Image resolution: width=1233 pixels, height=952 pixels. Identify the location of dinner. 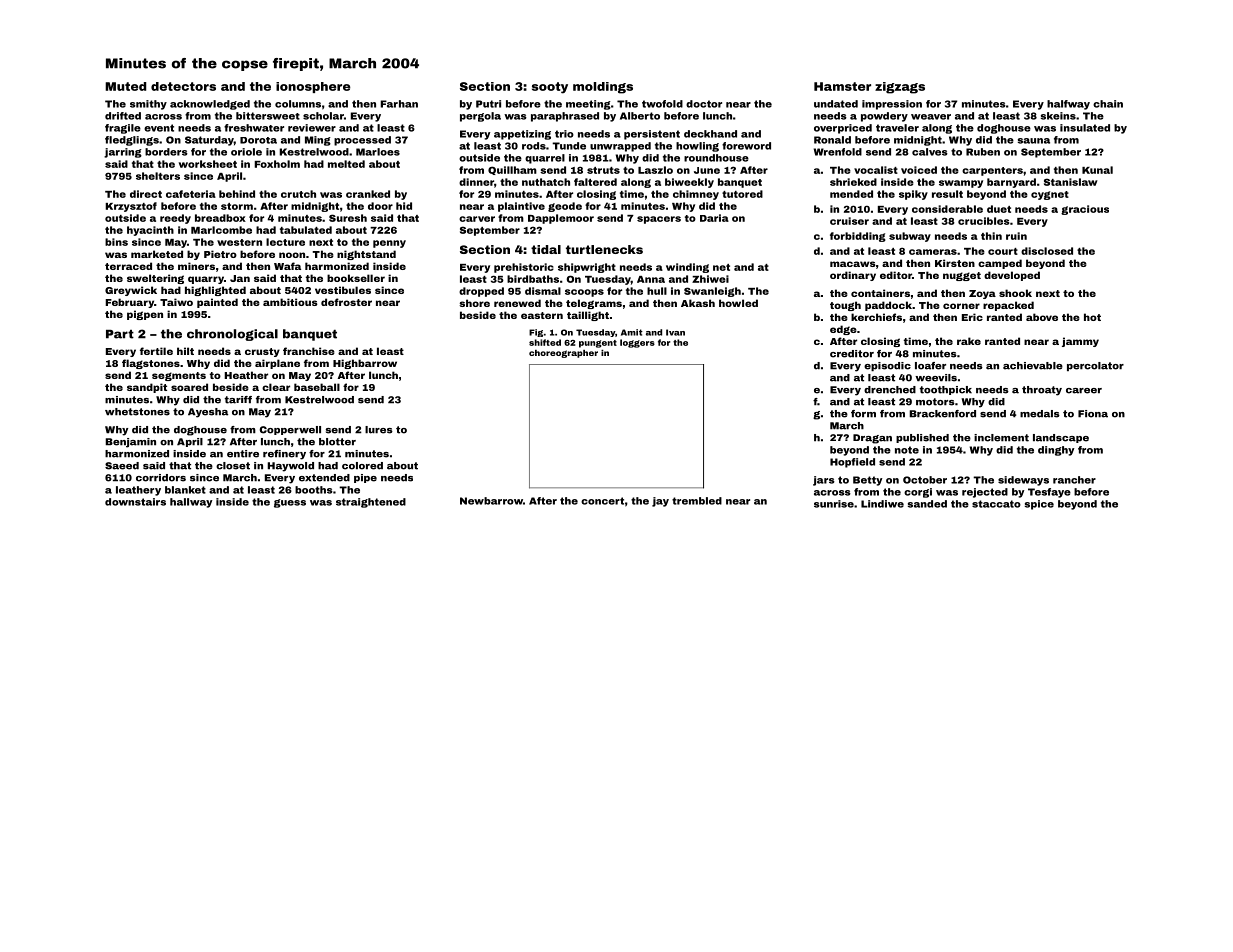
(476, 182).
